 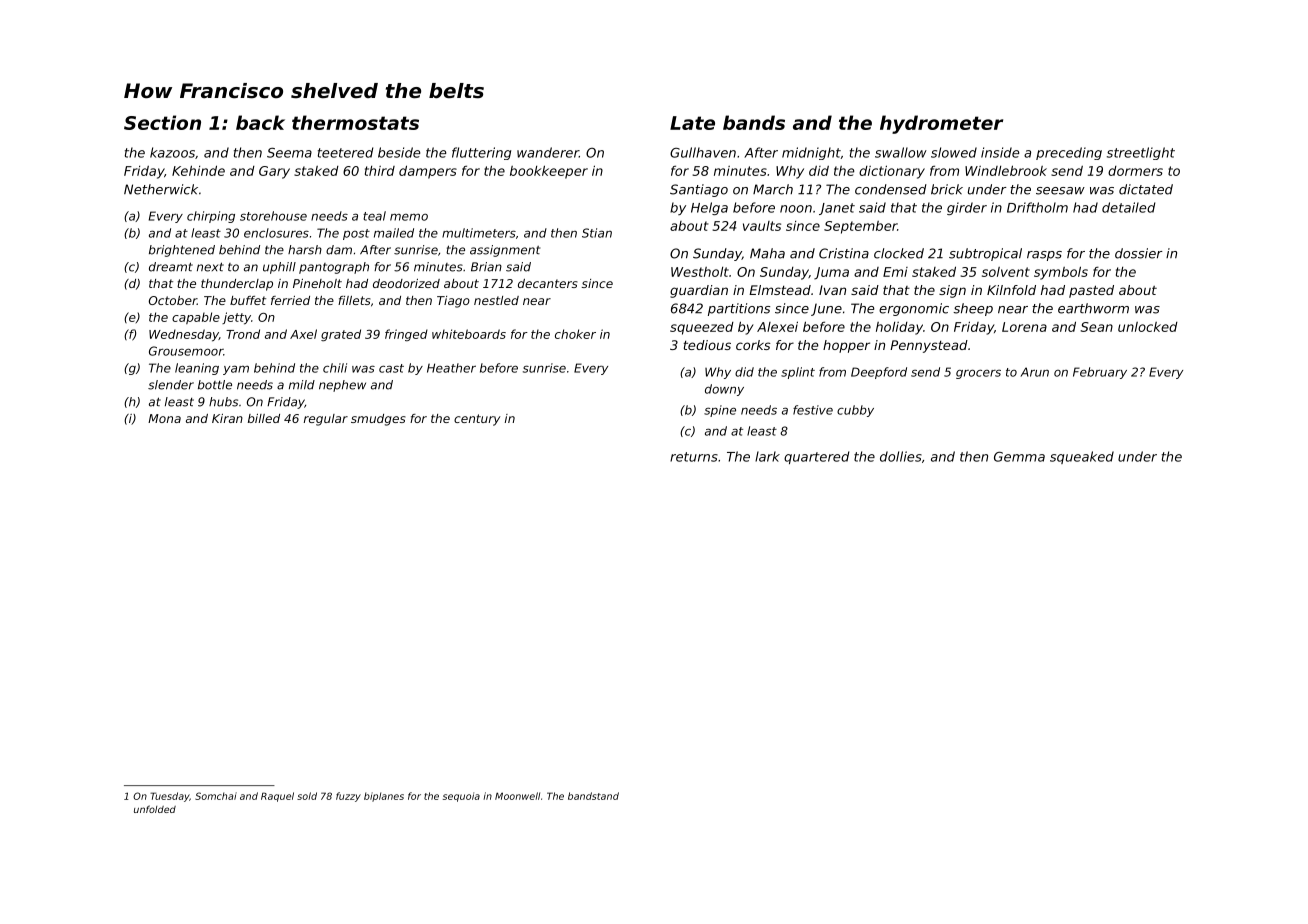 What do you see at coordinates (227, 418) in the screenshot?
I see `Kiran` at bounding box center [227, 418].
